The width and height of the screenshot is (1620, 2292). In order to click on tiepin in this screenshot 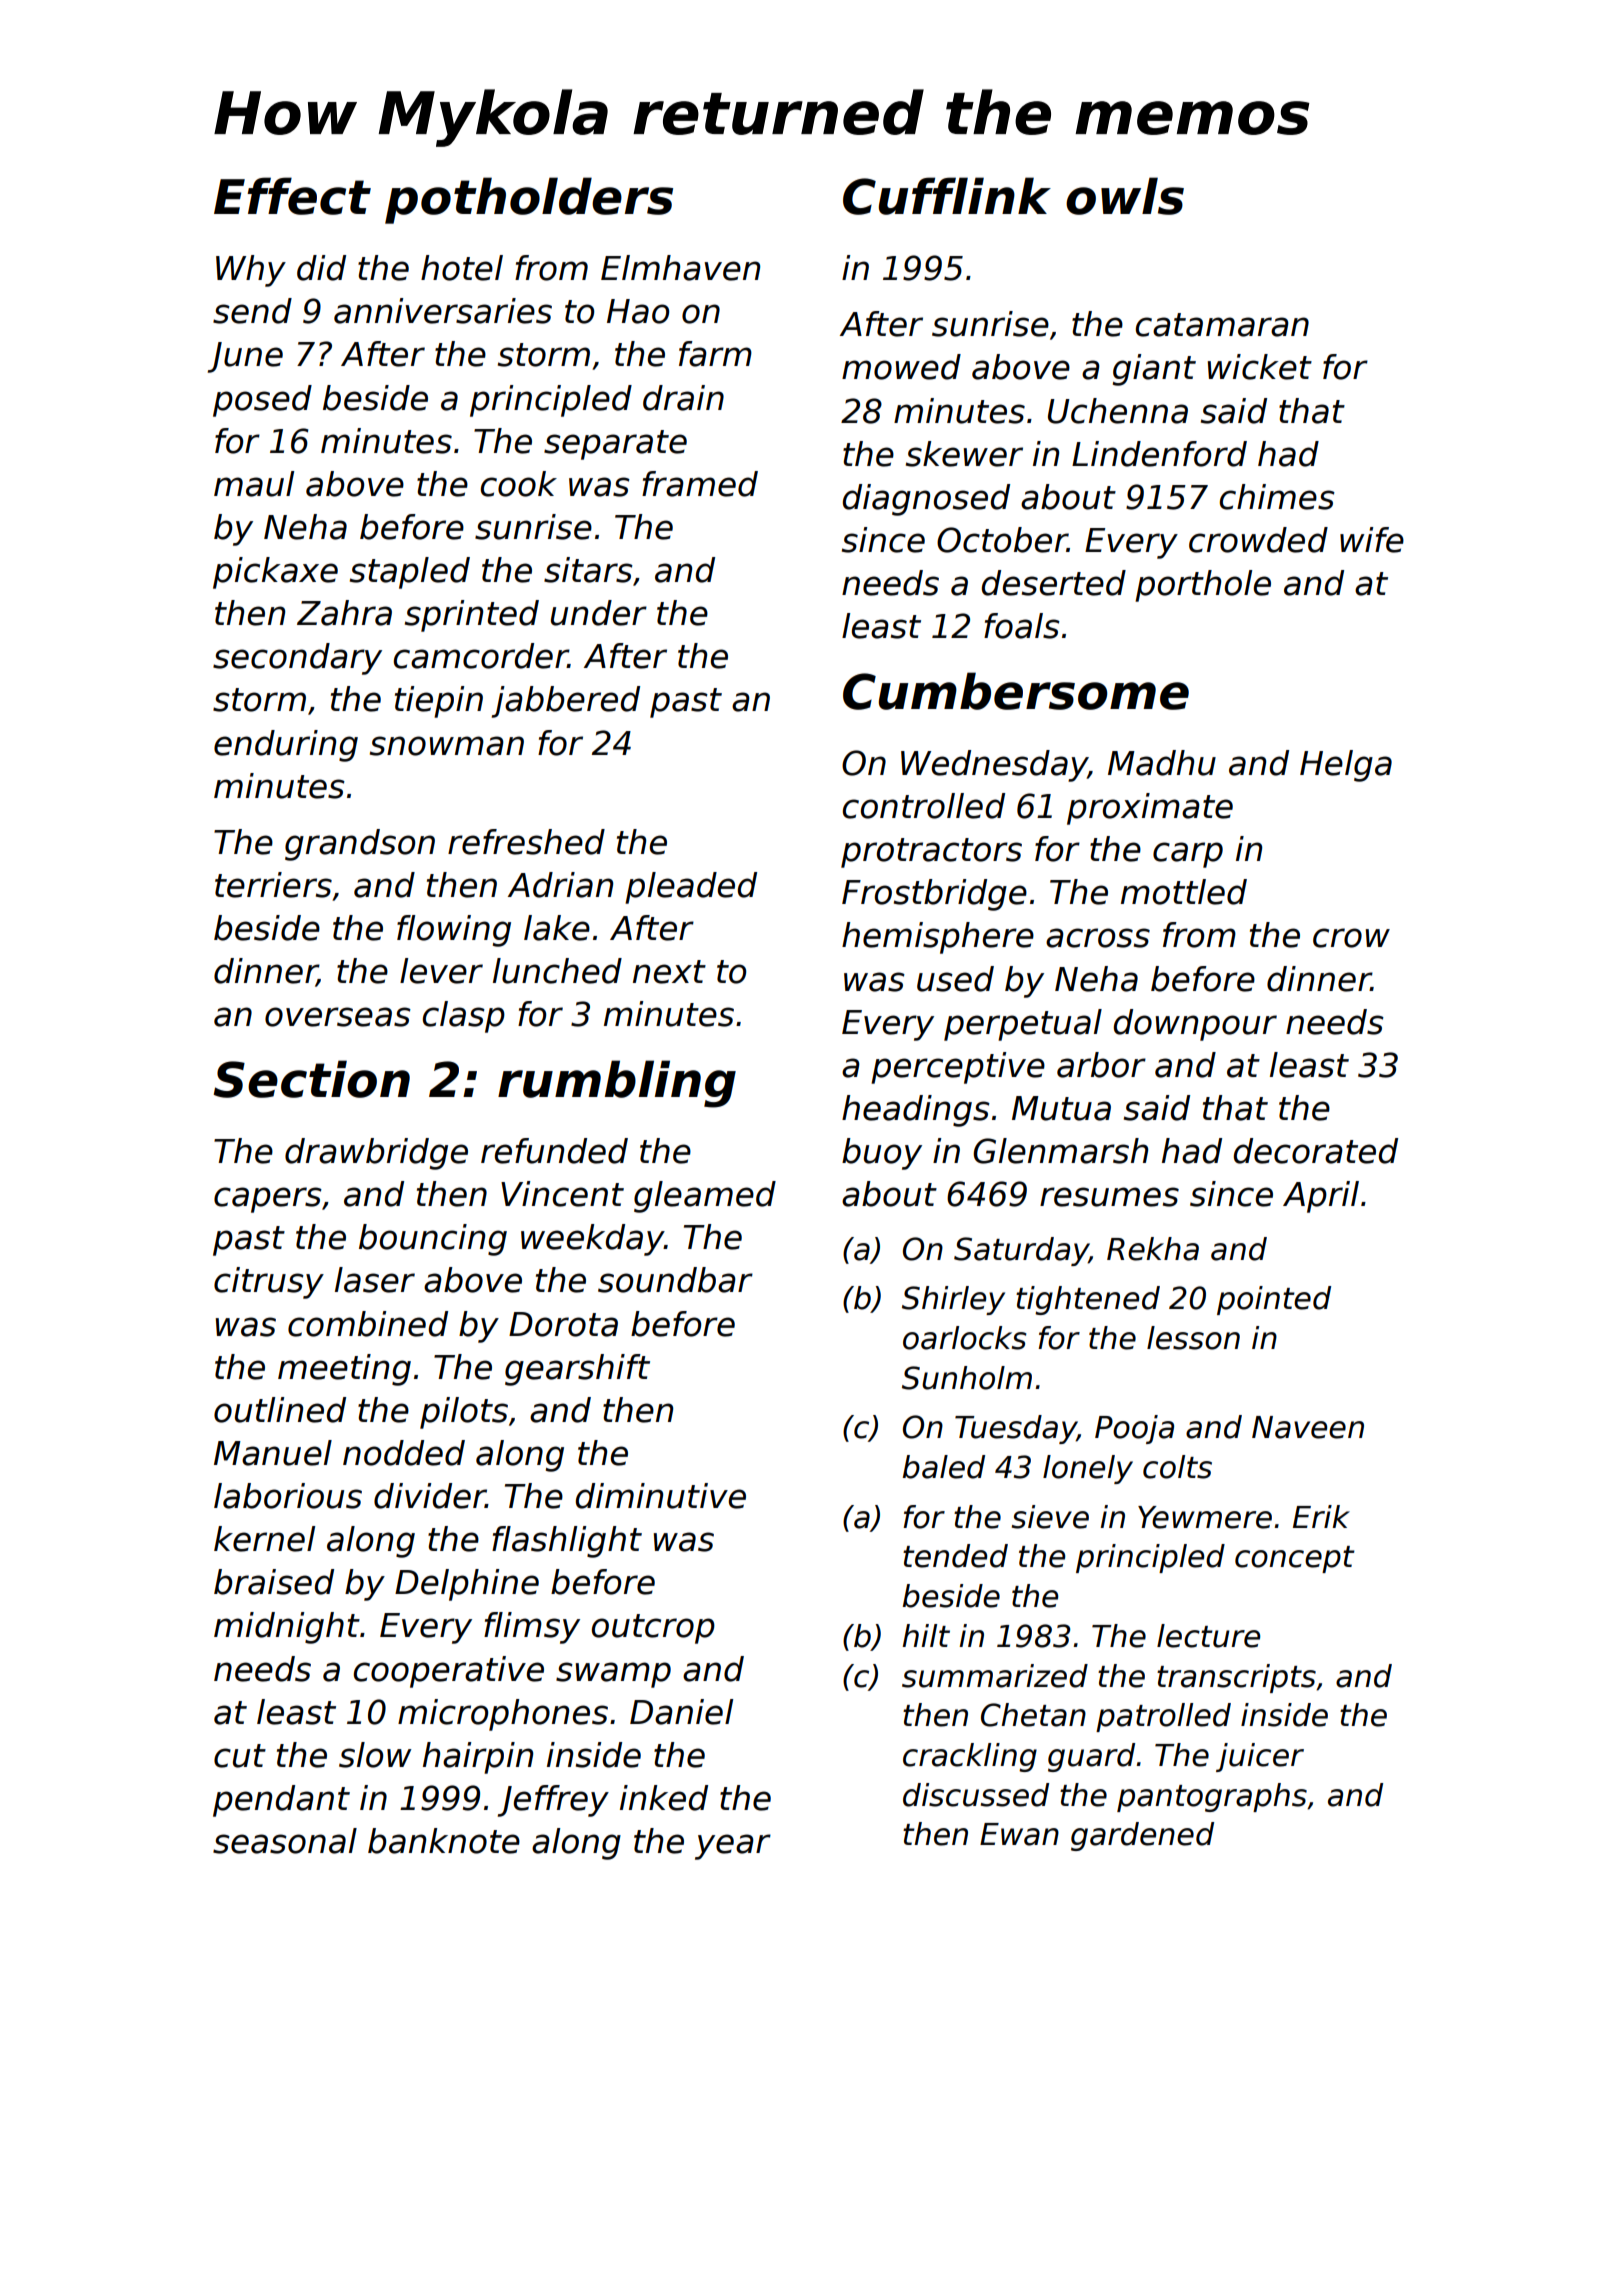, I will do `click(439, 702)`.
